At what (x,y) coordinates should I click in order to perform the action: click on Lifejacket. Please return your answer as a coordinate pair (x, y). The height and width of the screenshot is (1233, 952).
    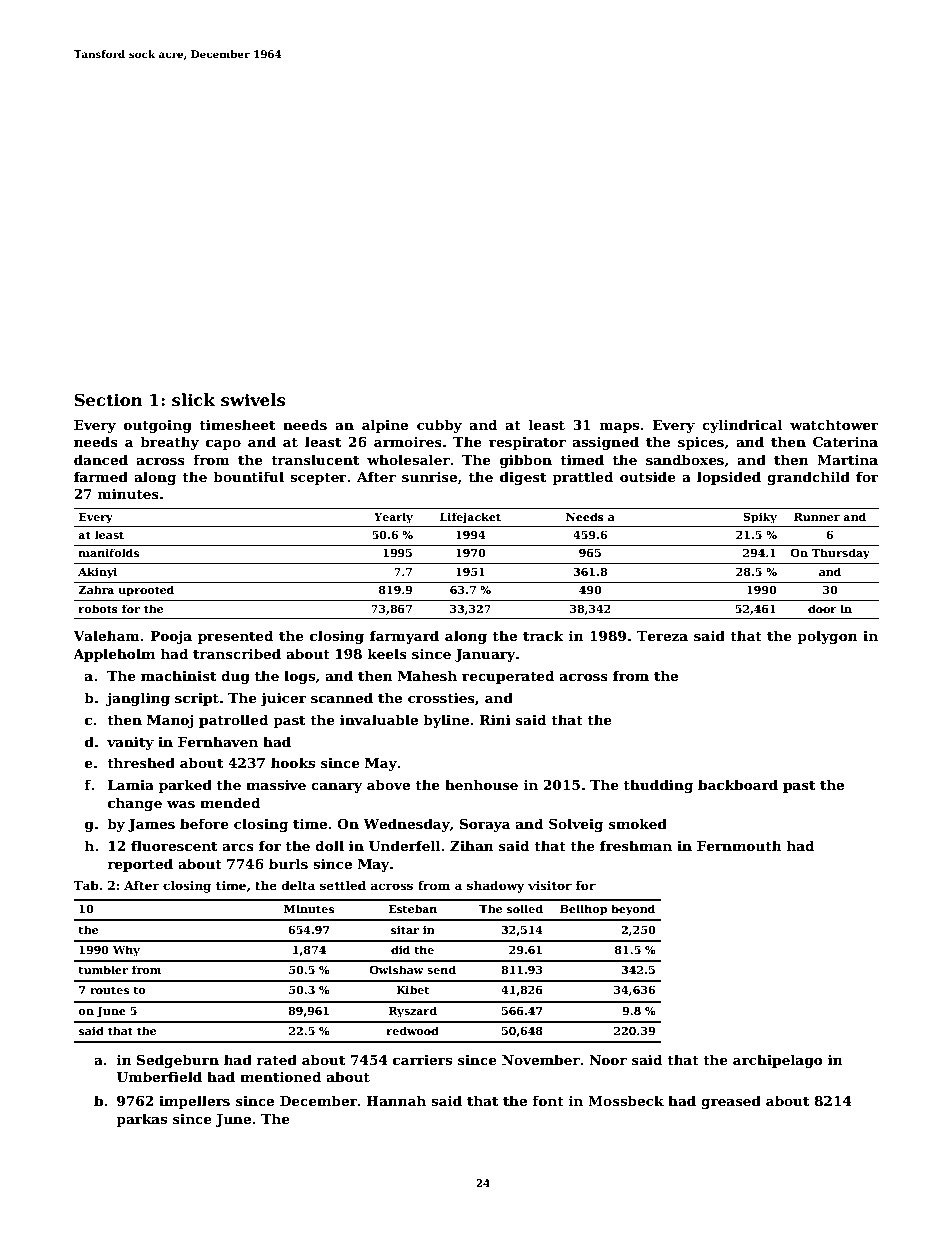
    Looking at the image, I should click on (470, 518).
